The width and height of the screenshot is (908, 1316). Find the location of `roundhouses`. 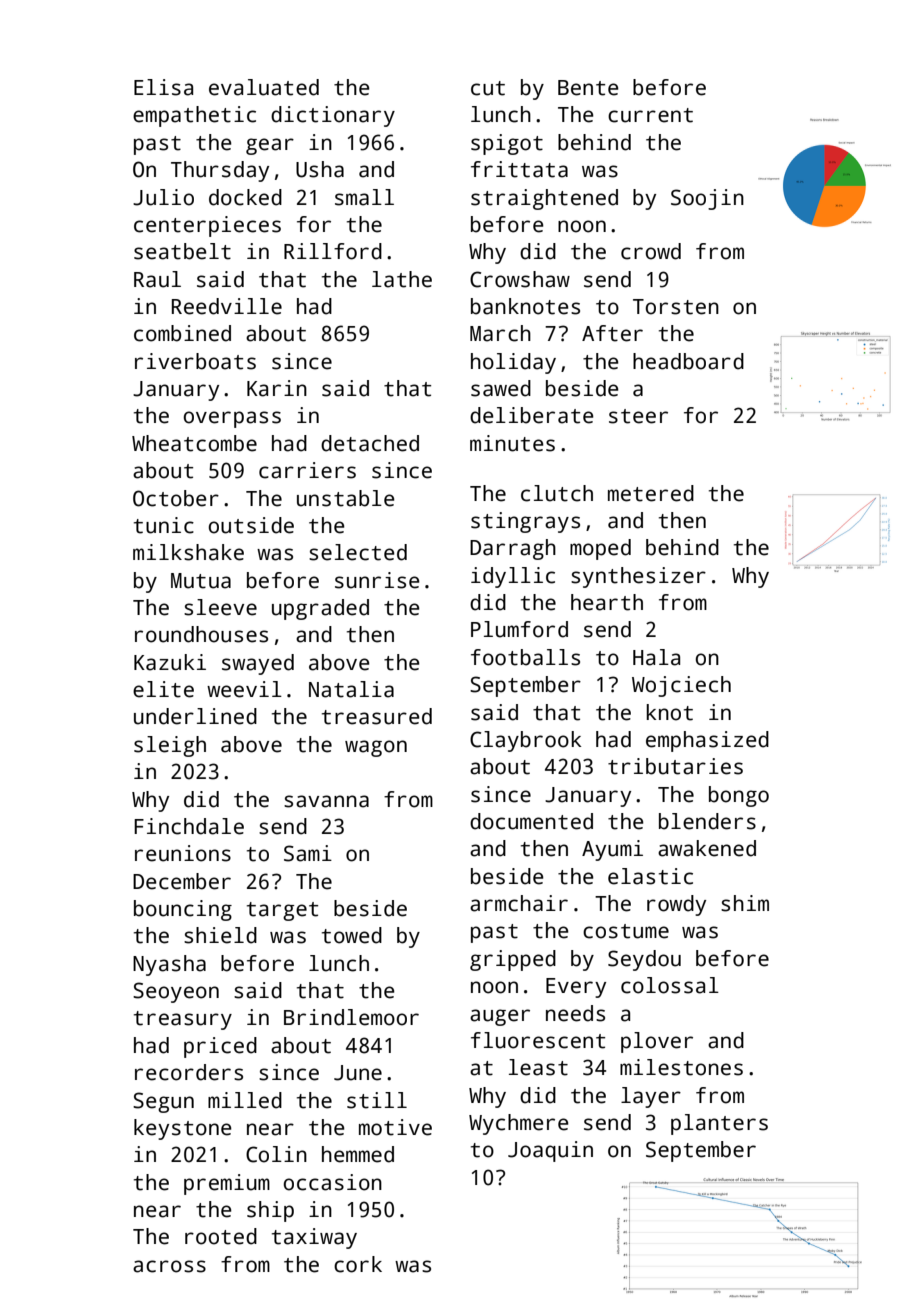

roundhouses is located at coordinates (201, 634).
